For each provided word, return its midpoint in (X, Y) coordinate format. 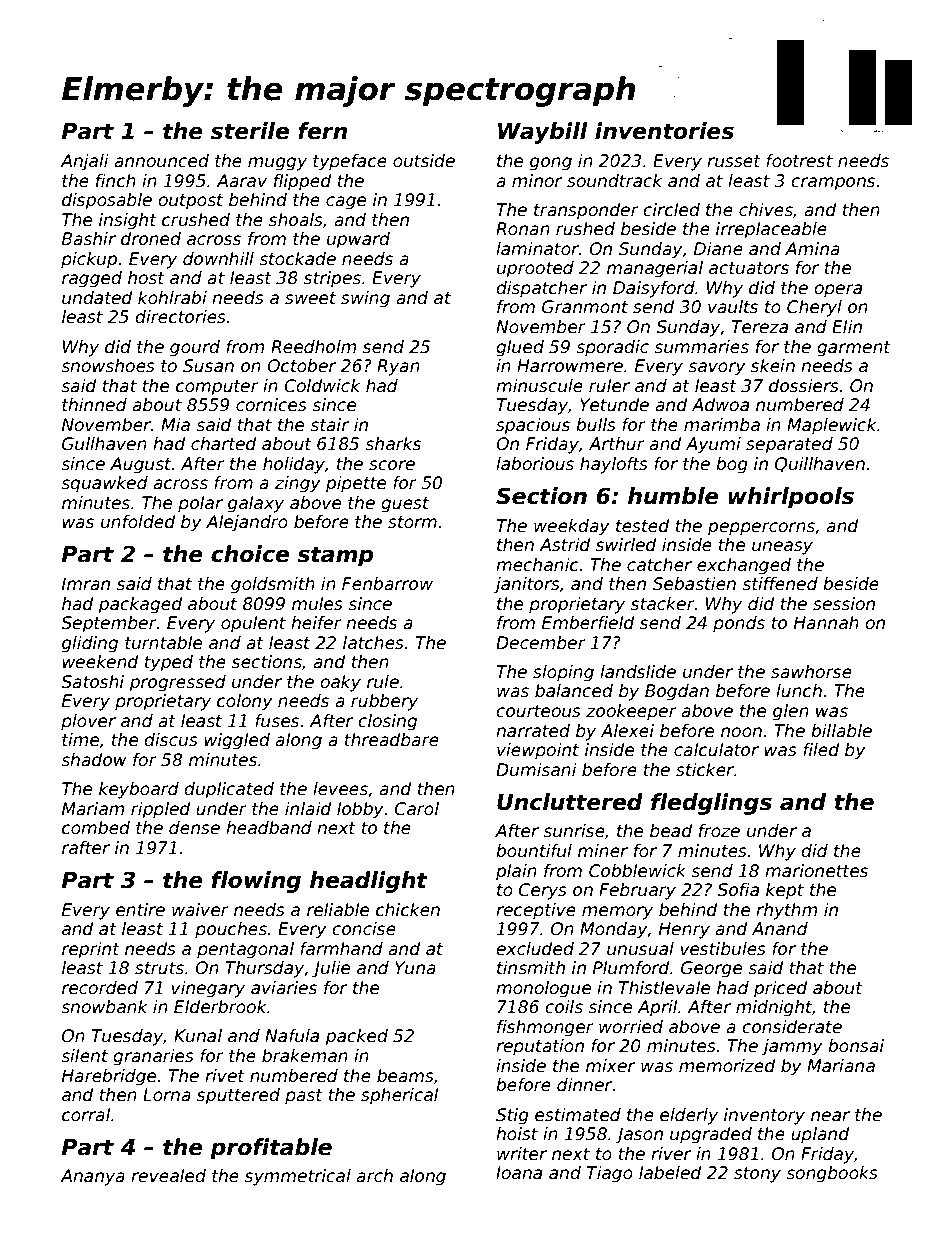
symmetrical (298, 1177)
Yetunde (614, 405)
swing (365, 299)
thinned (94, 405)
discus (171, 740)
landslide (638, 672)
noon (741, 732)
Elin (847, 326)
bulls (596, 425)
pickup (89, 260)
